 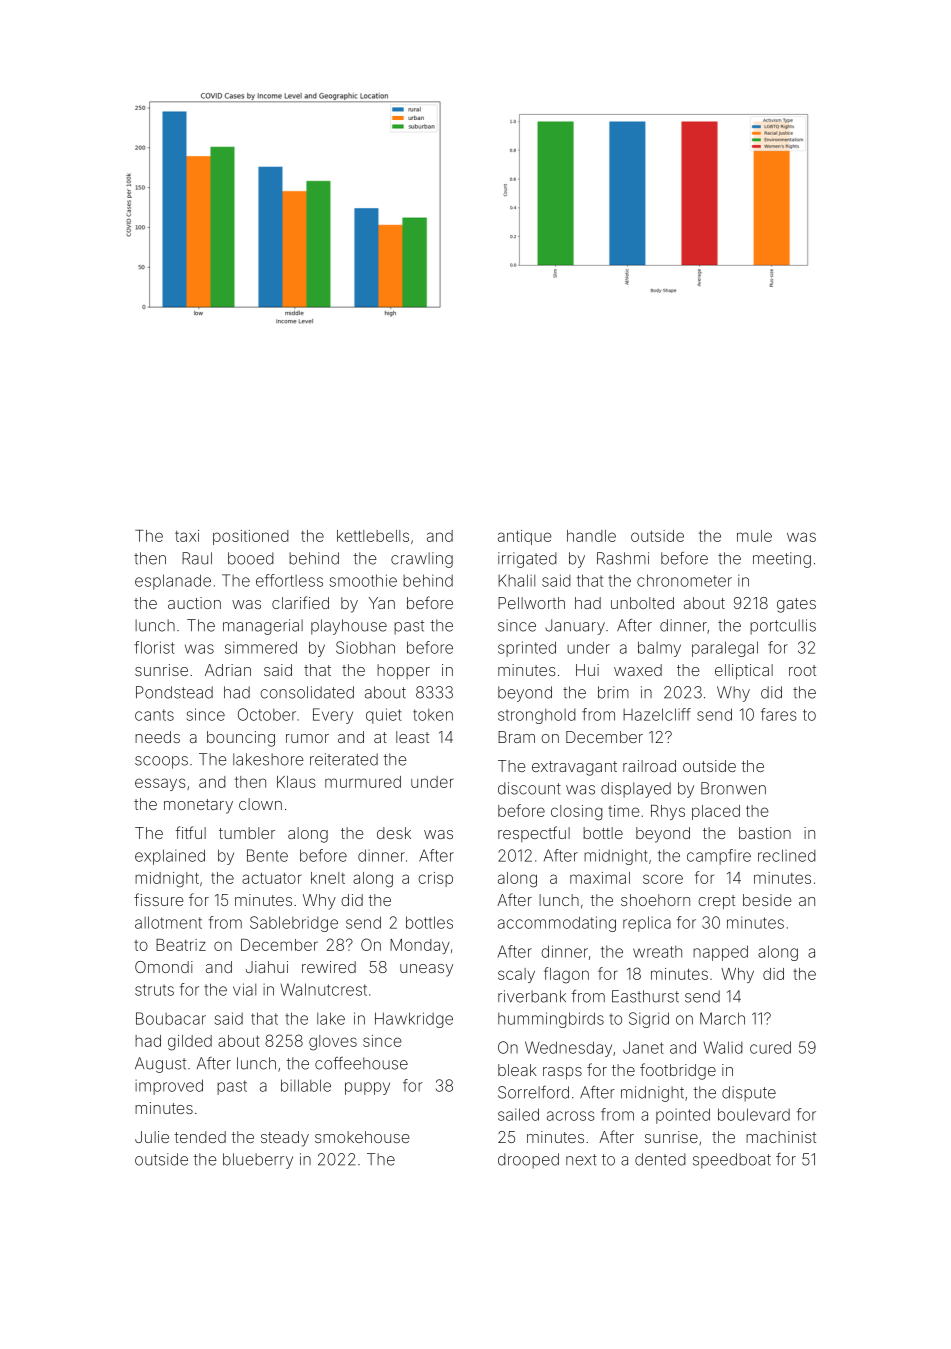 What do you see at coordinates (527, 560) in the image?
I see `irrigated` at bounding box center [527, 560].
